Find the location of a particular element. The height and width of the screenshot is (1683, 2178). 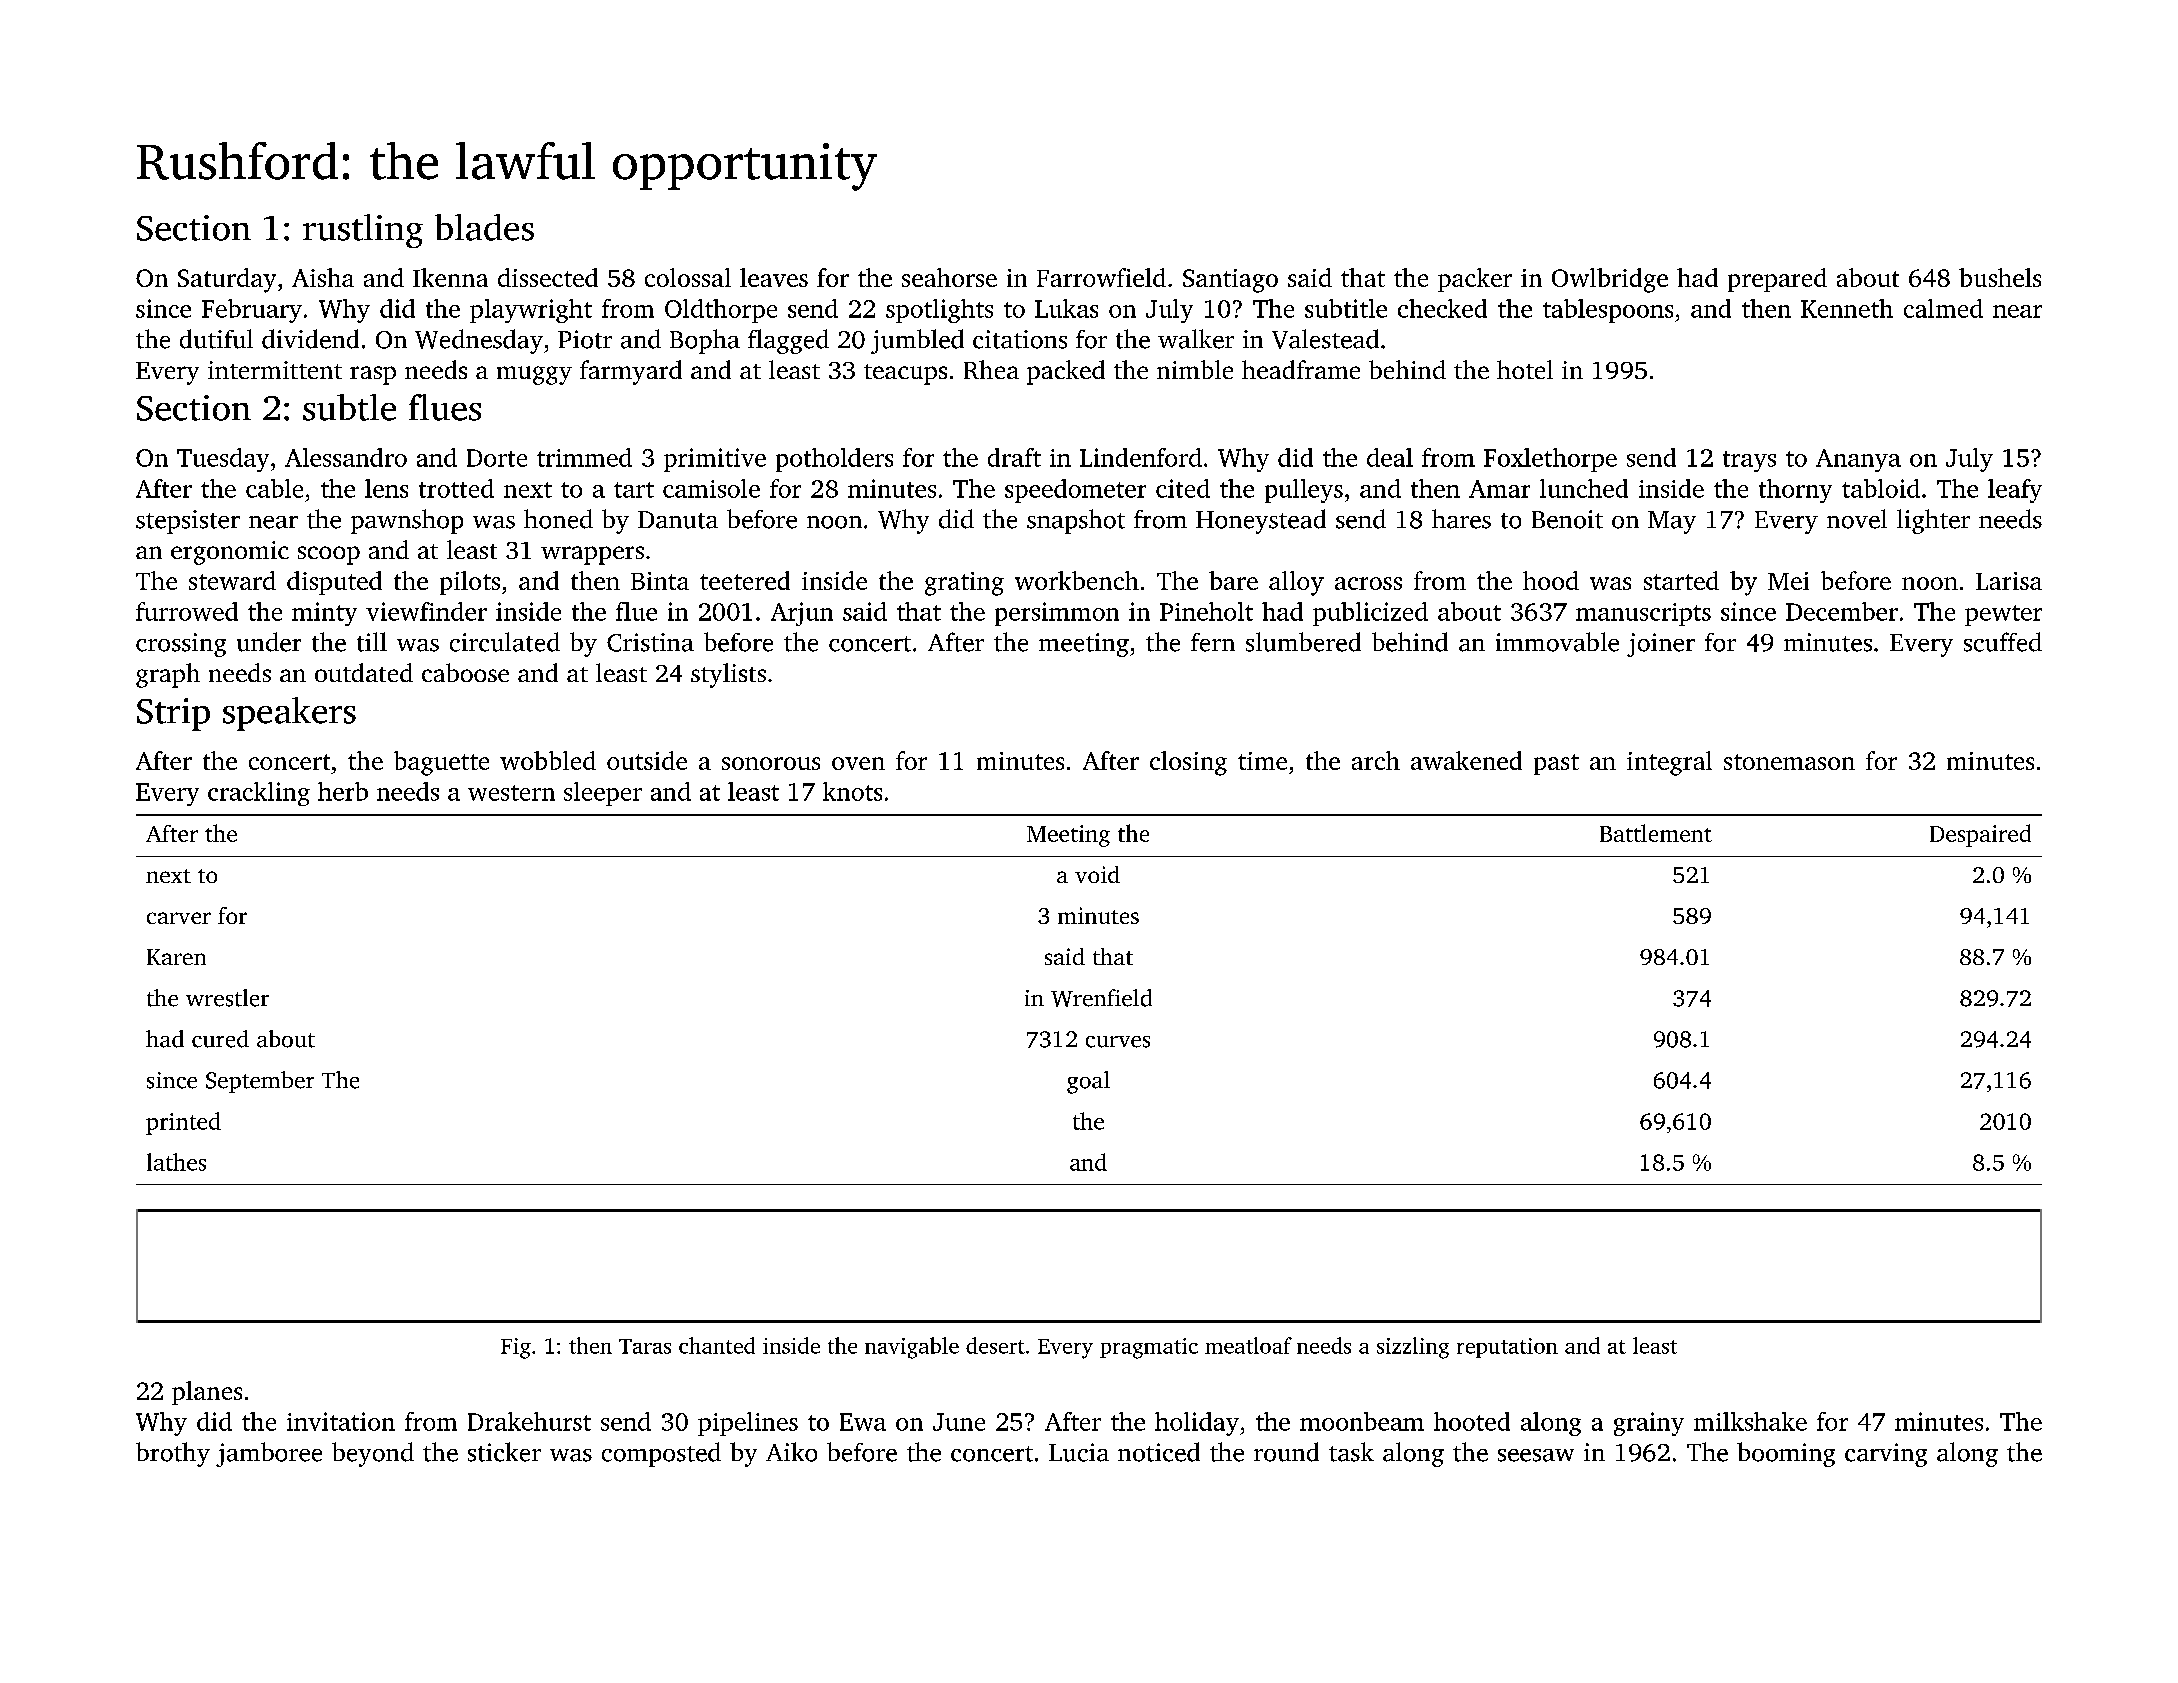

bushels is located at coordinates (2000, 277).
